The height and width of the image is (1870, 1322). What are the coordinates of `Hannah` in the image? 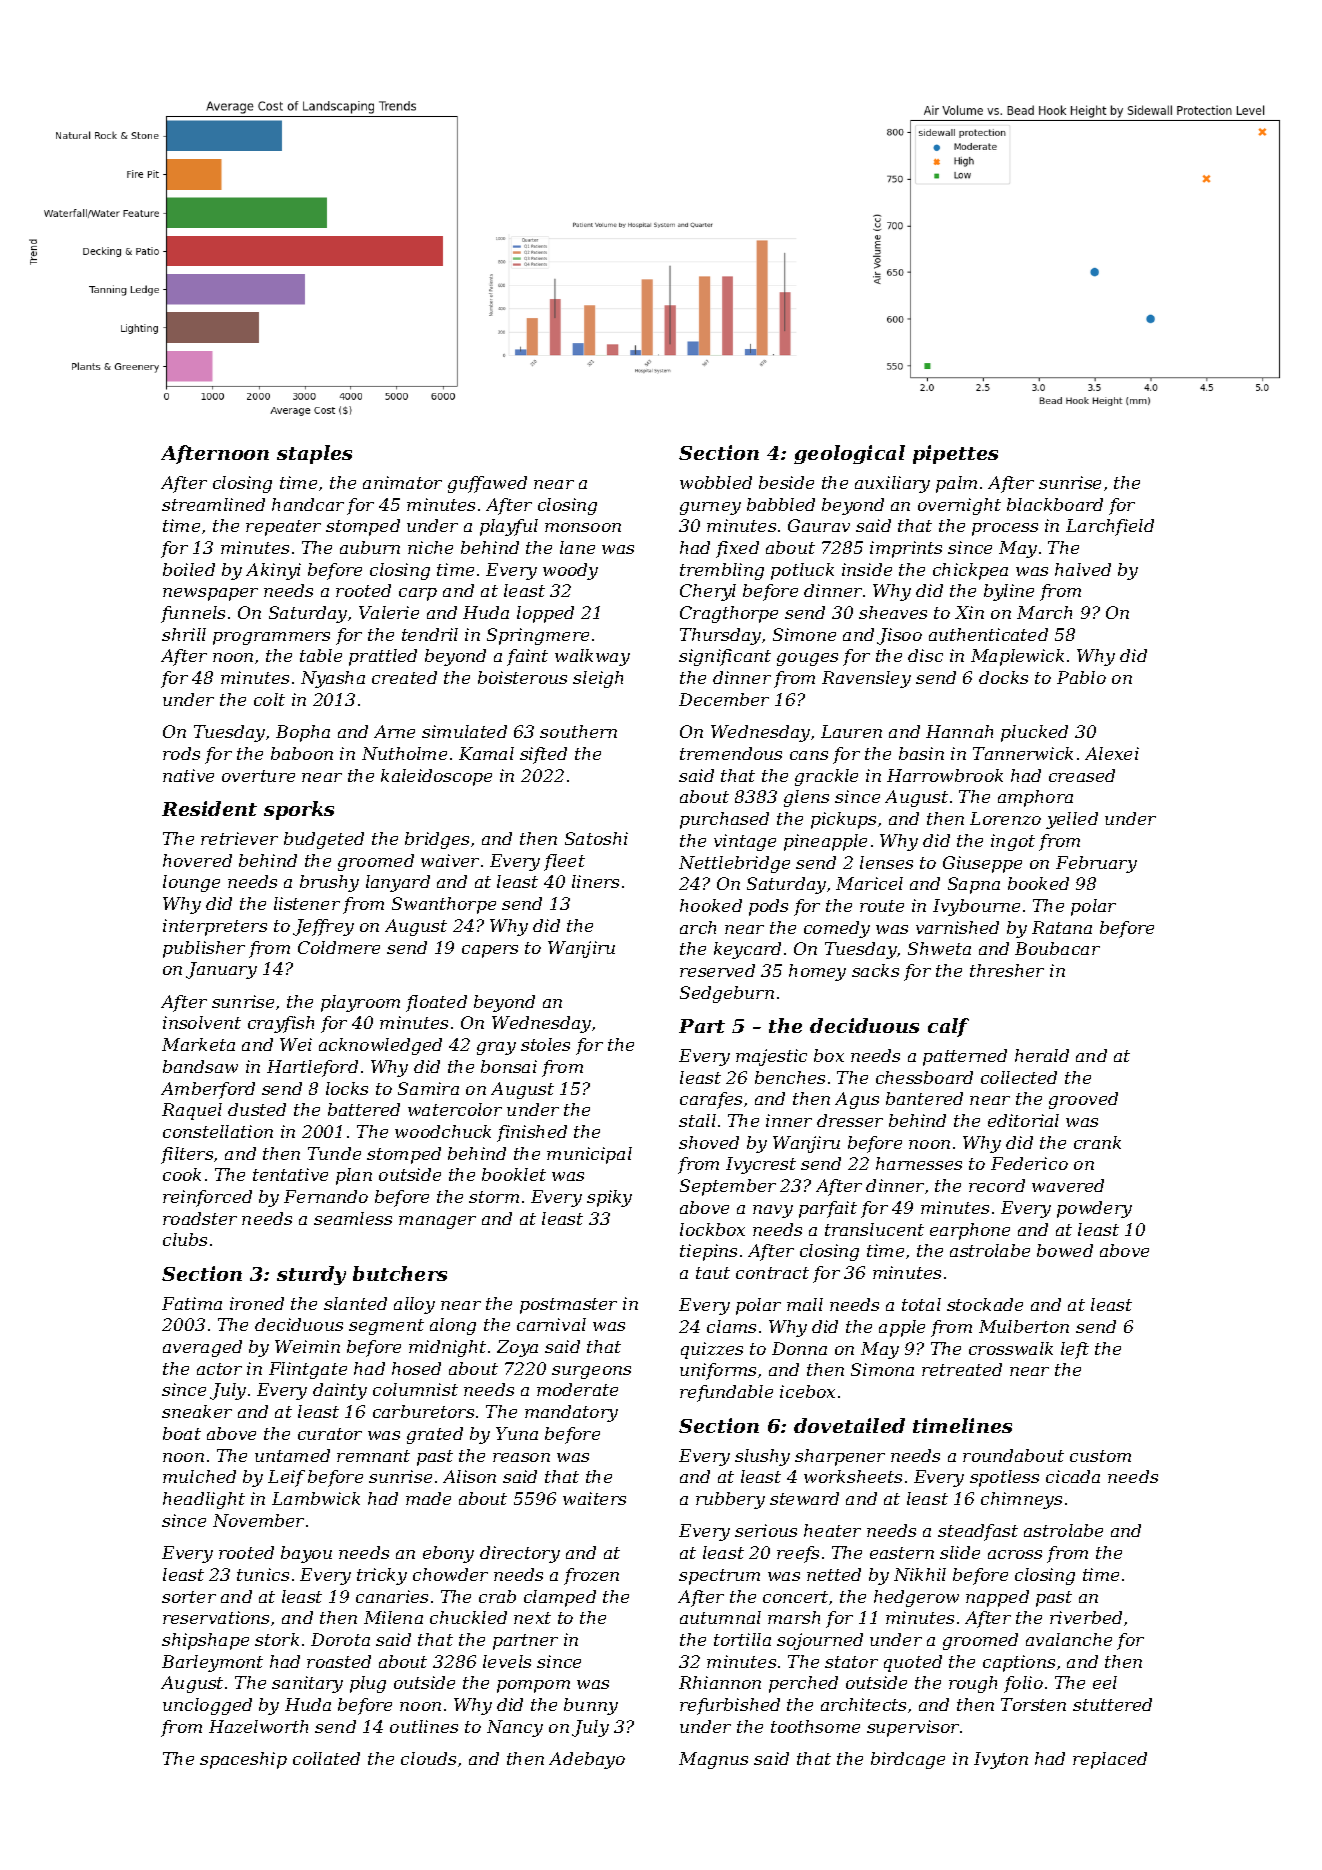 It's located at (959, 731).
